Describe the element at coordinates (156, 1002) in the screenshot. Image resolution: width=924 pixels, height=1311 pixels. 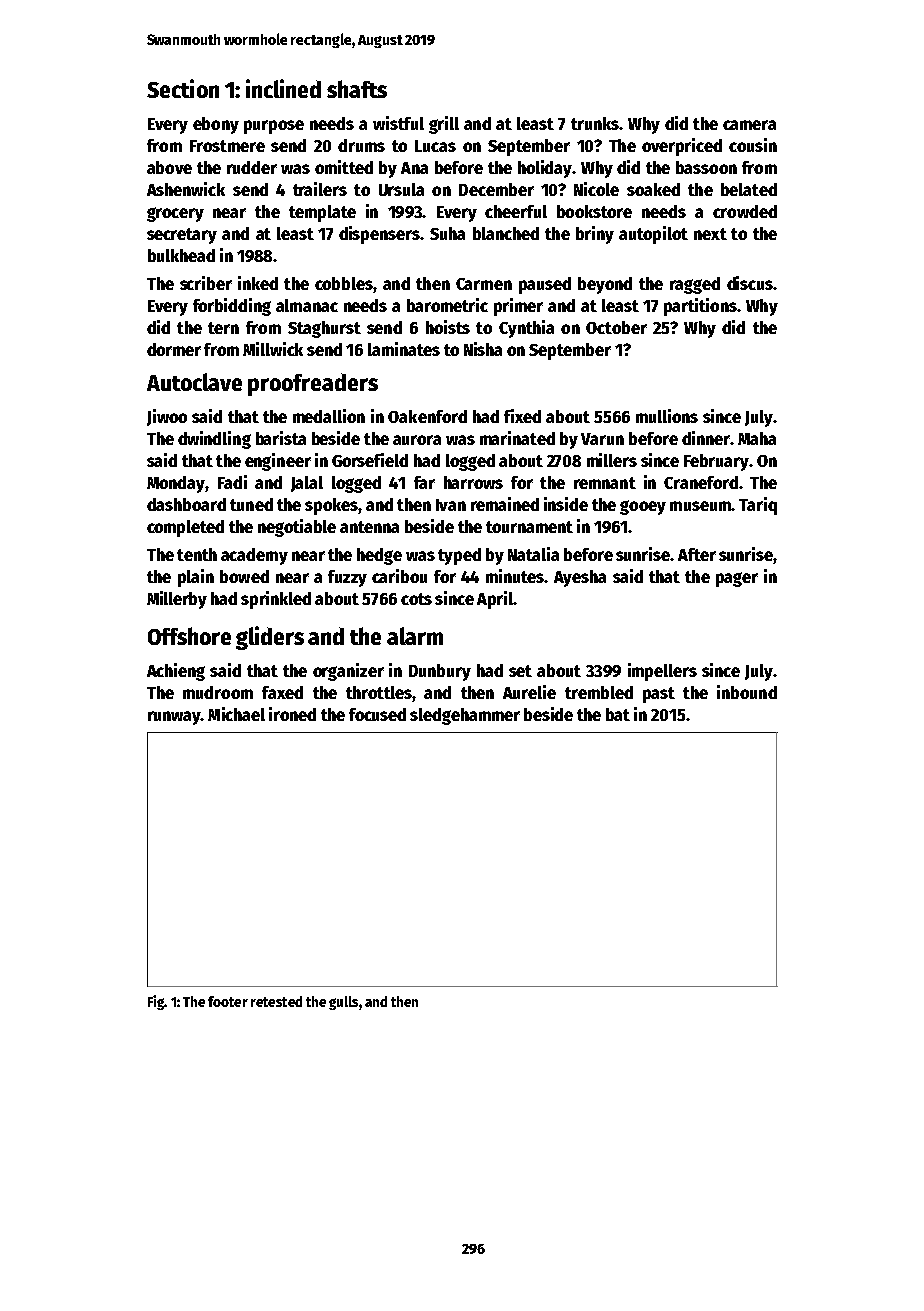
I see `Fig` at that location.
